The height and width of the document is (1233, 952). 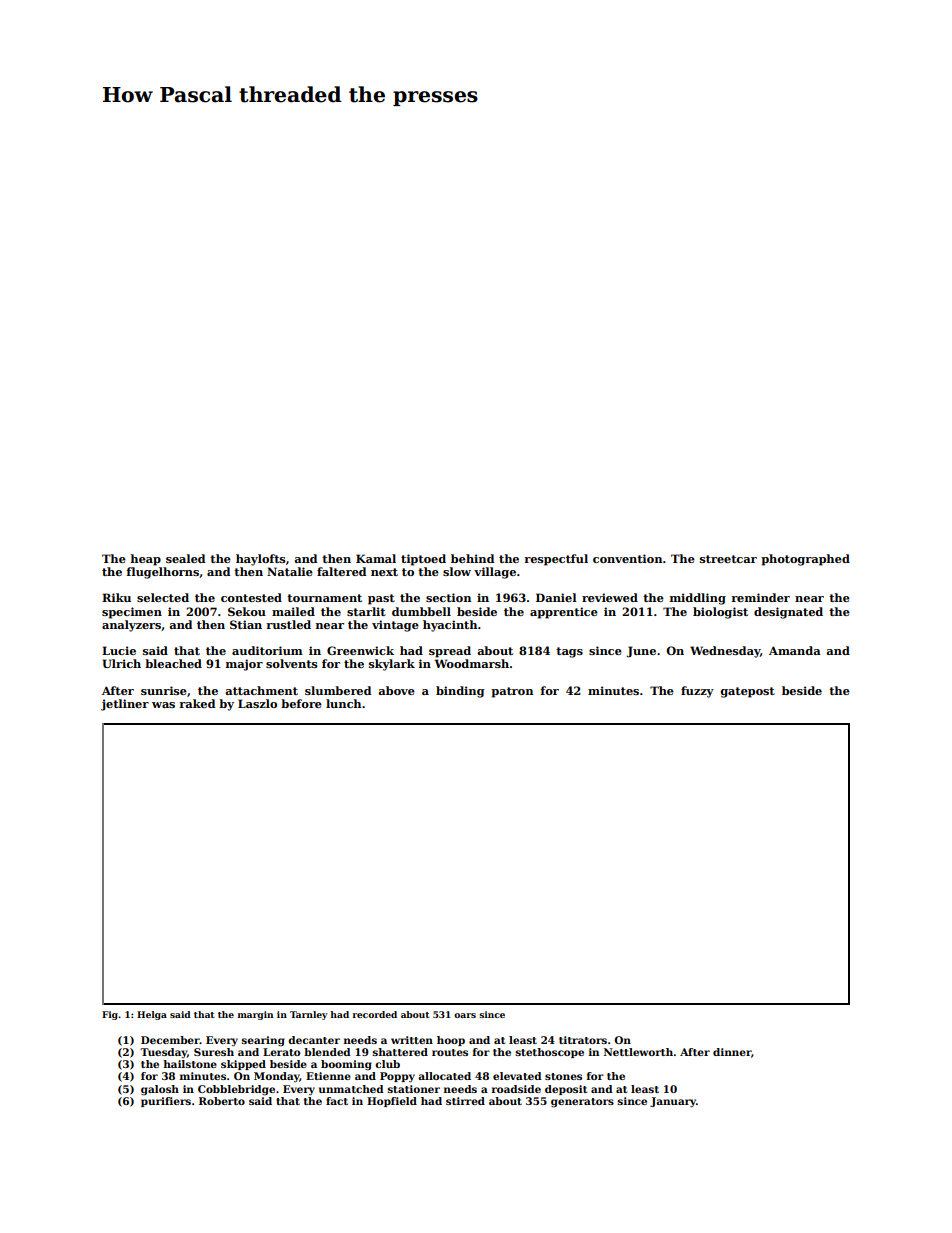 I want to click on January, so click(x=673, y=1102).
